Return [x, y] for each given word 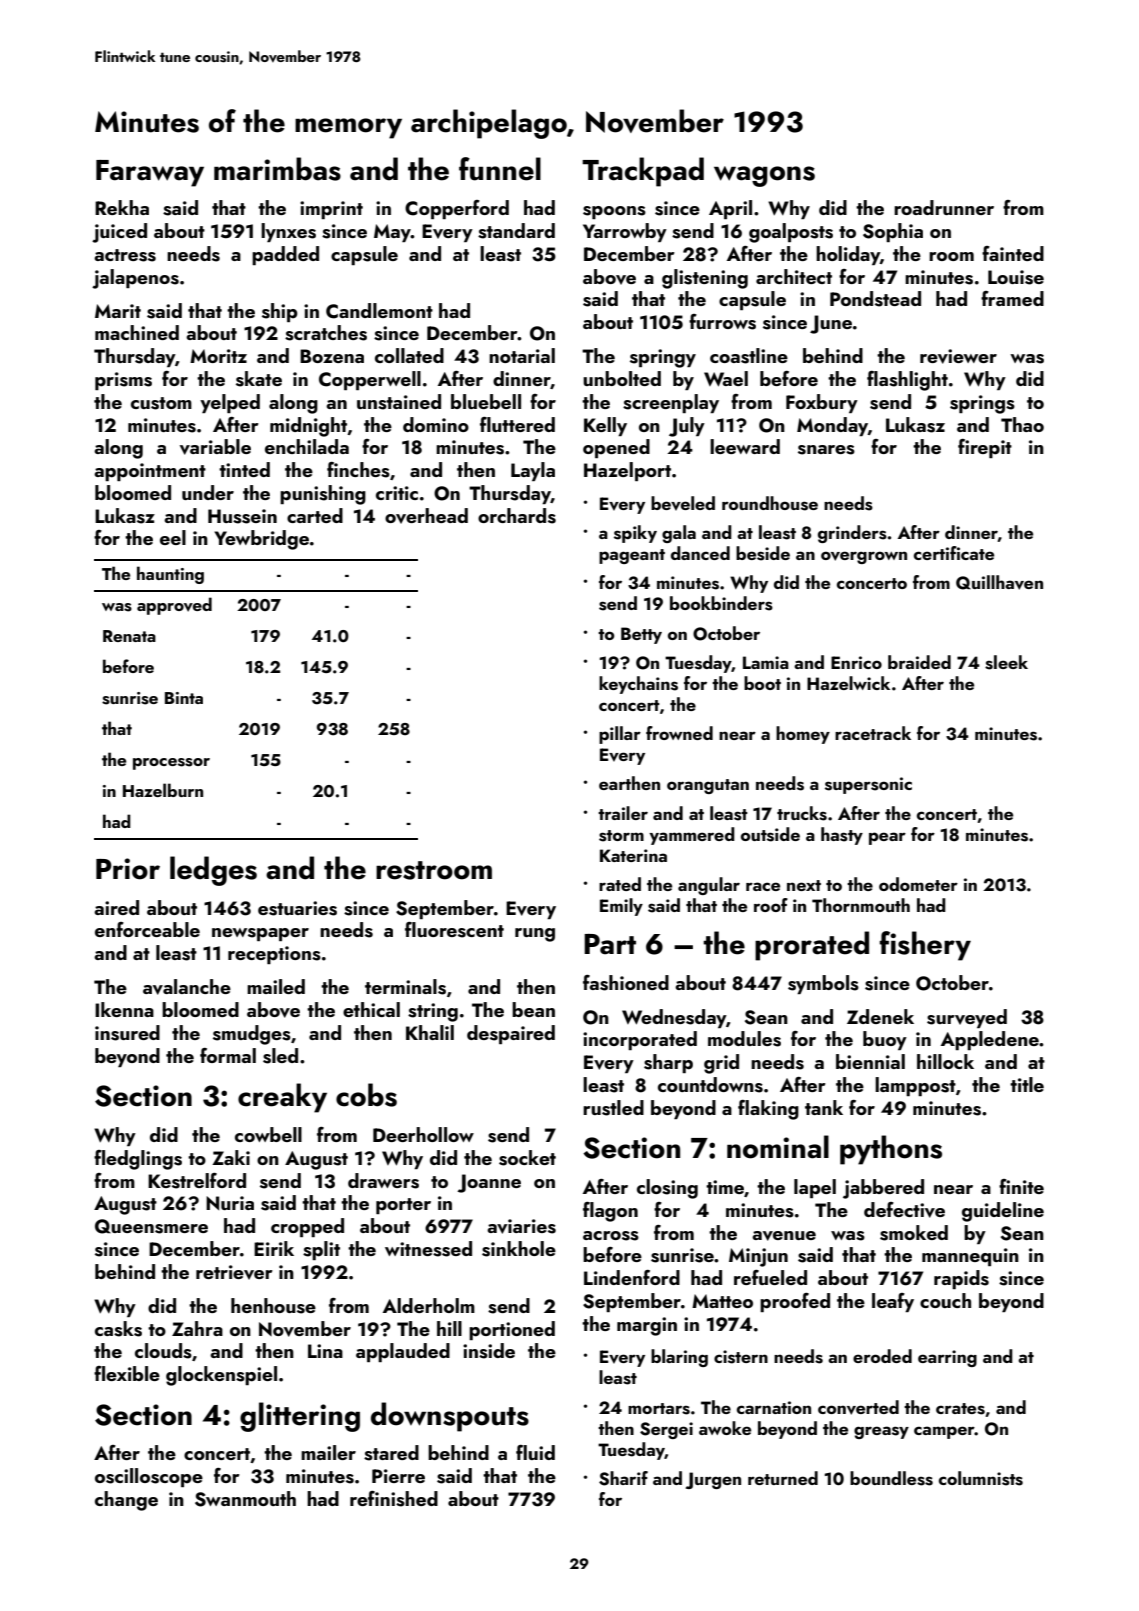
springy [663, 358]
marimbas [277, 169]
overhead [426, 516]
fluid [535, 1452]
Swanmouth [245, 1499]
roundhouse [770, 503]
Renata [129, 636]
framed [1012, 298]
